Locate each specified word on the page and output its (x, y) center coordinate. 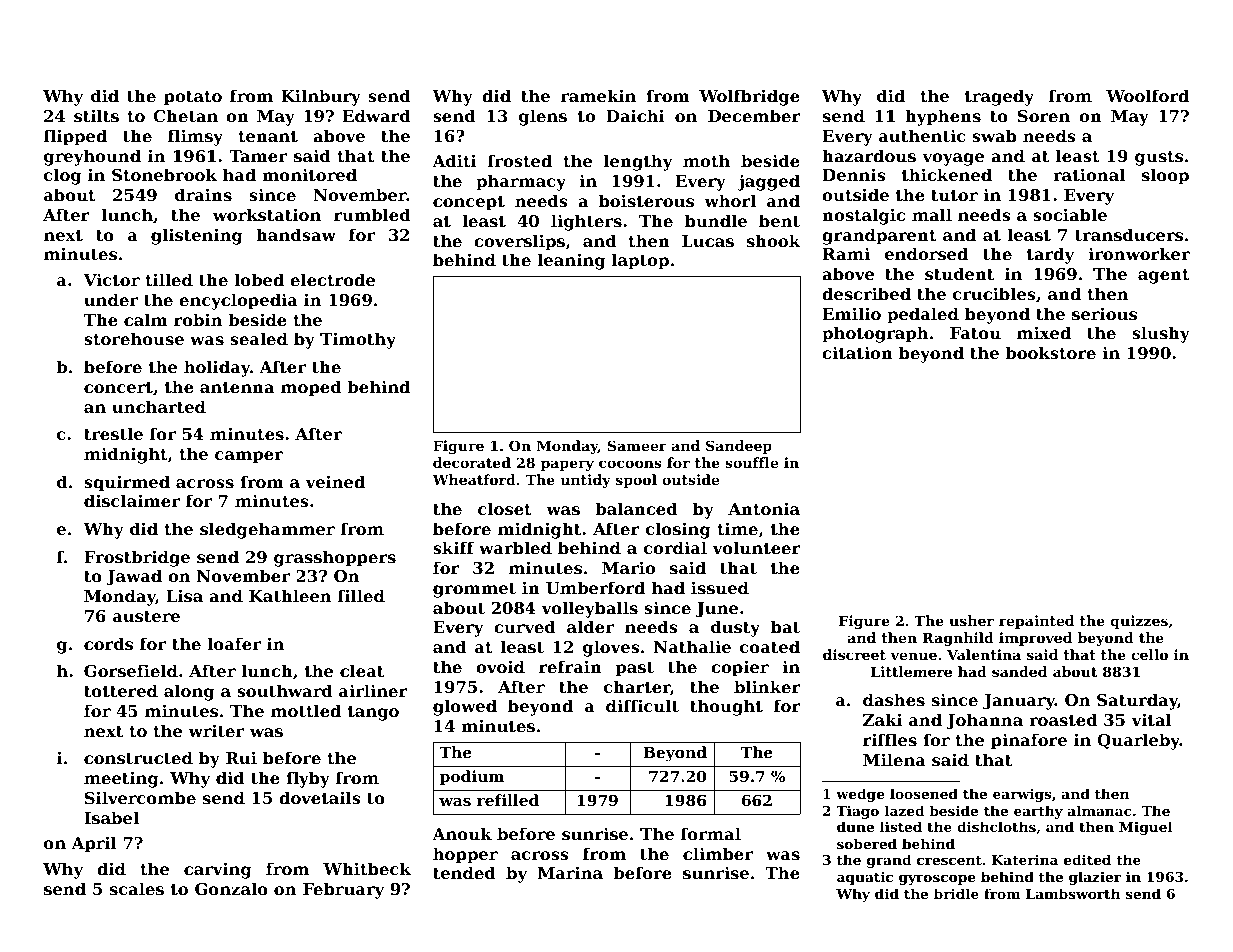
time (737, 528)
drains (203, 194)
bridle (956, 893)
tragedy (999, 97)
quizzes (1139, 622)
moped (311, 388)
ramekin (598, 95)
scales (137, 888)
